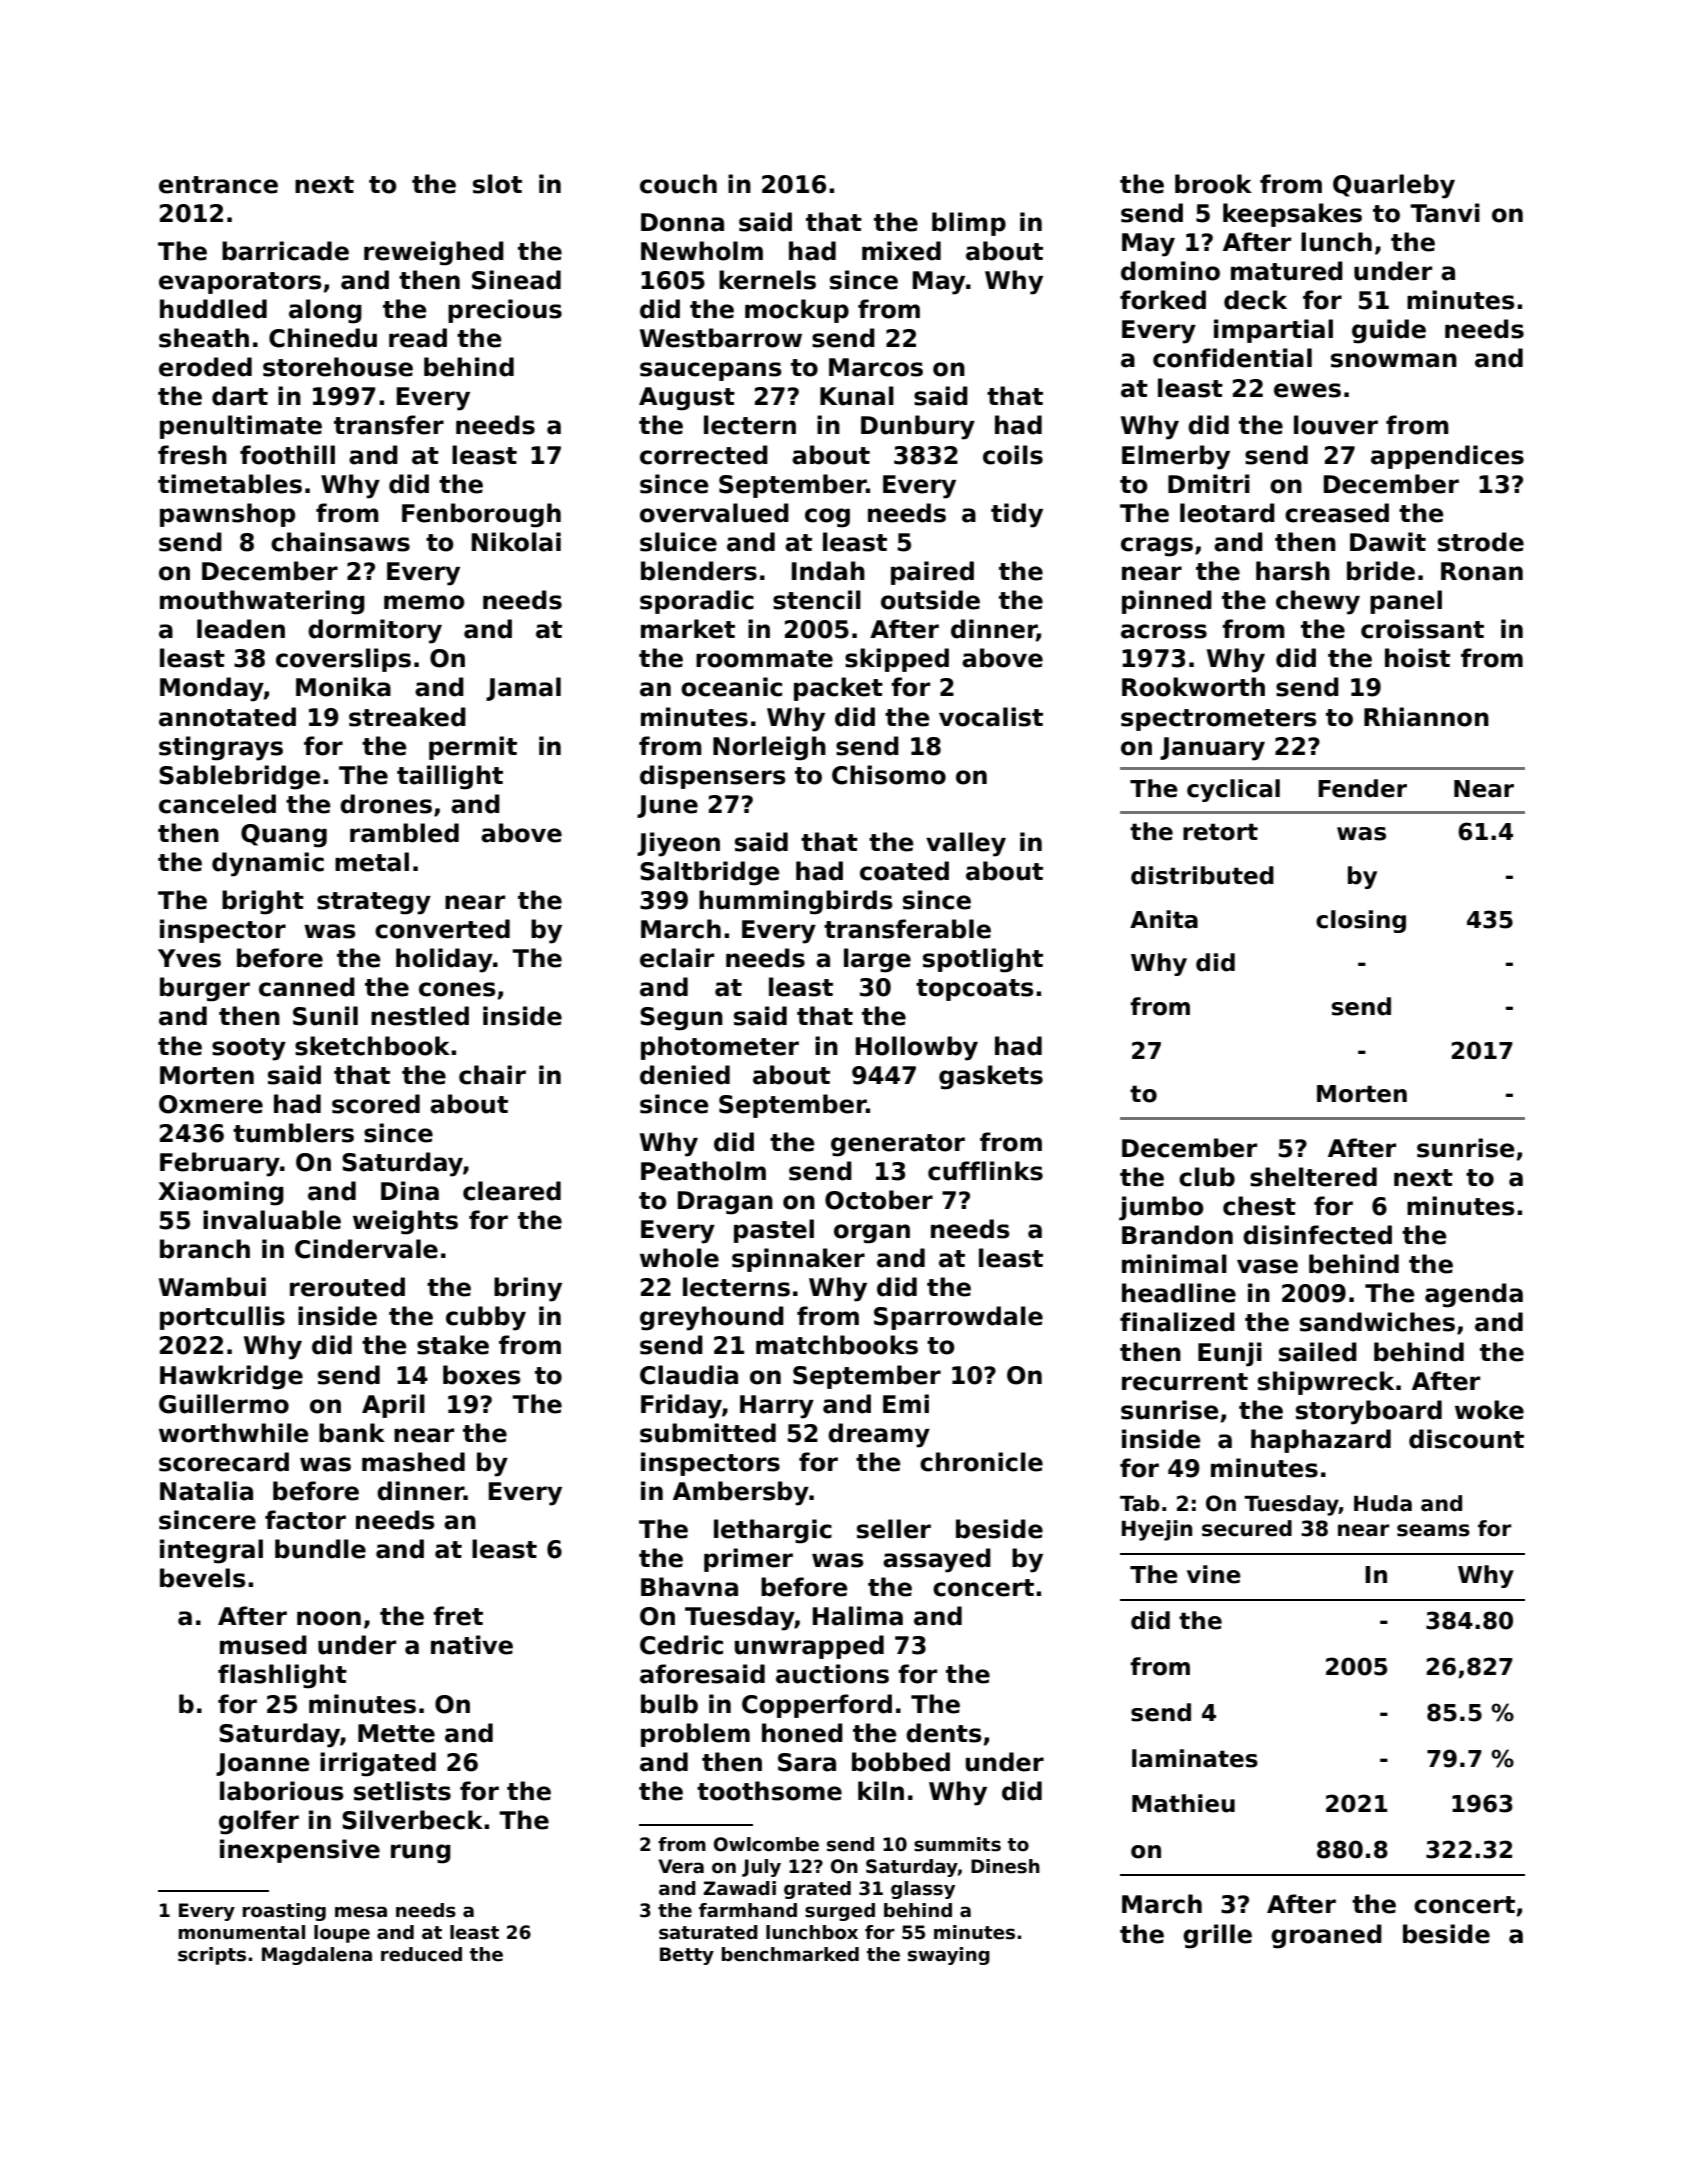  What do you see at coordinates (1426, 717) in the screenshot?
I see `Rhiannon` at bounding box center [1426, 717].
